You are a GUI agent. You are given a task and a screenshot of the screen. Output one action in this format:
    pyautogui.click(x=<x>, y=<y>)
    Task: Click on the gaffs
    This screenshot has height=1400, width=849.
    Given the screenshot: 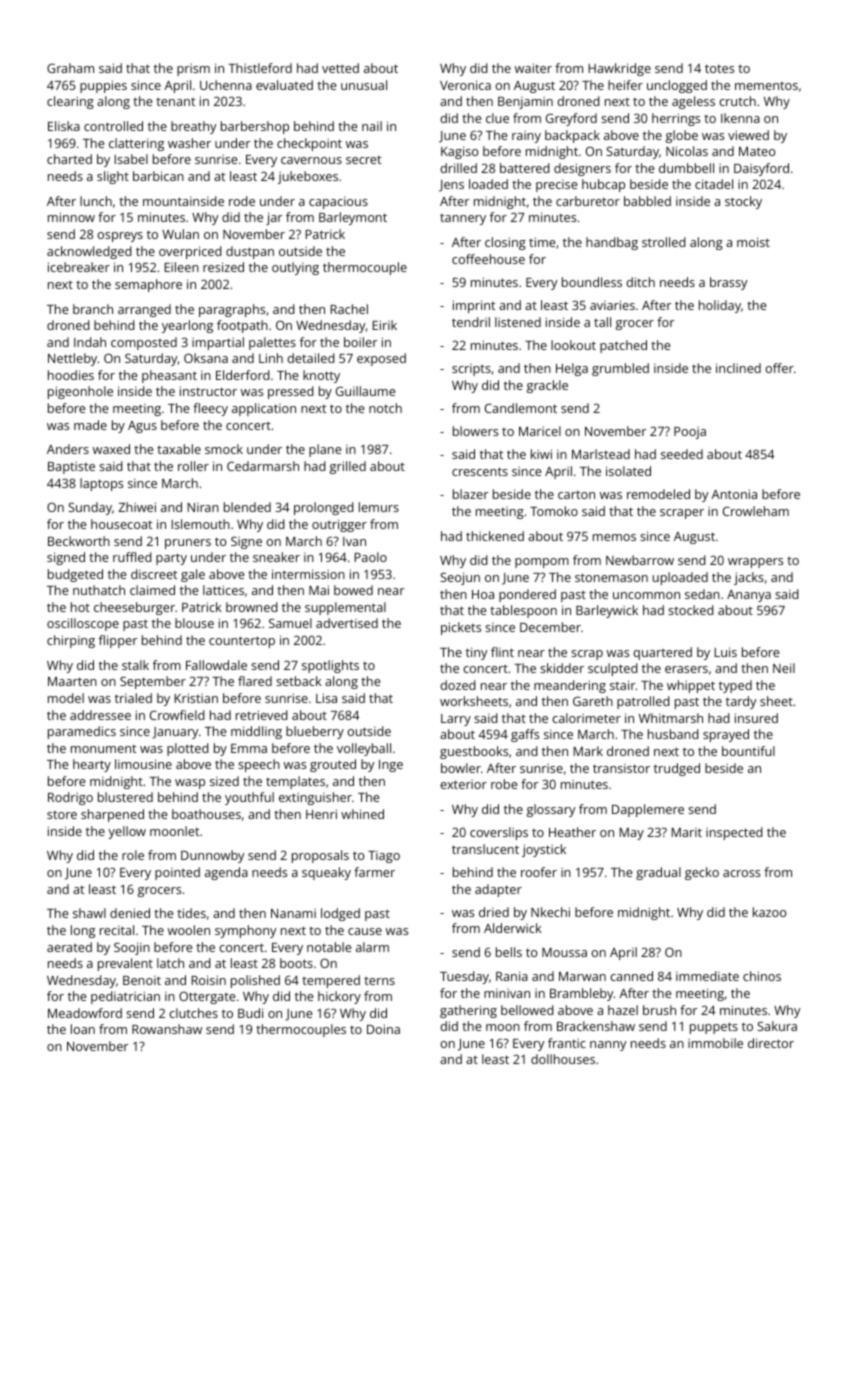 What is the action you would take?
    pyautogui.click(x=525, y=735)
